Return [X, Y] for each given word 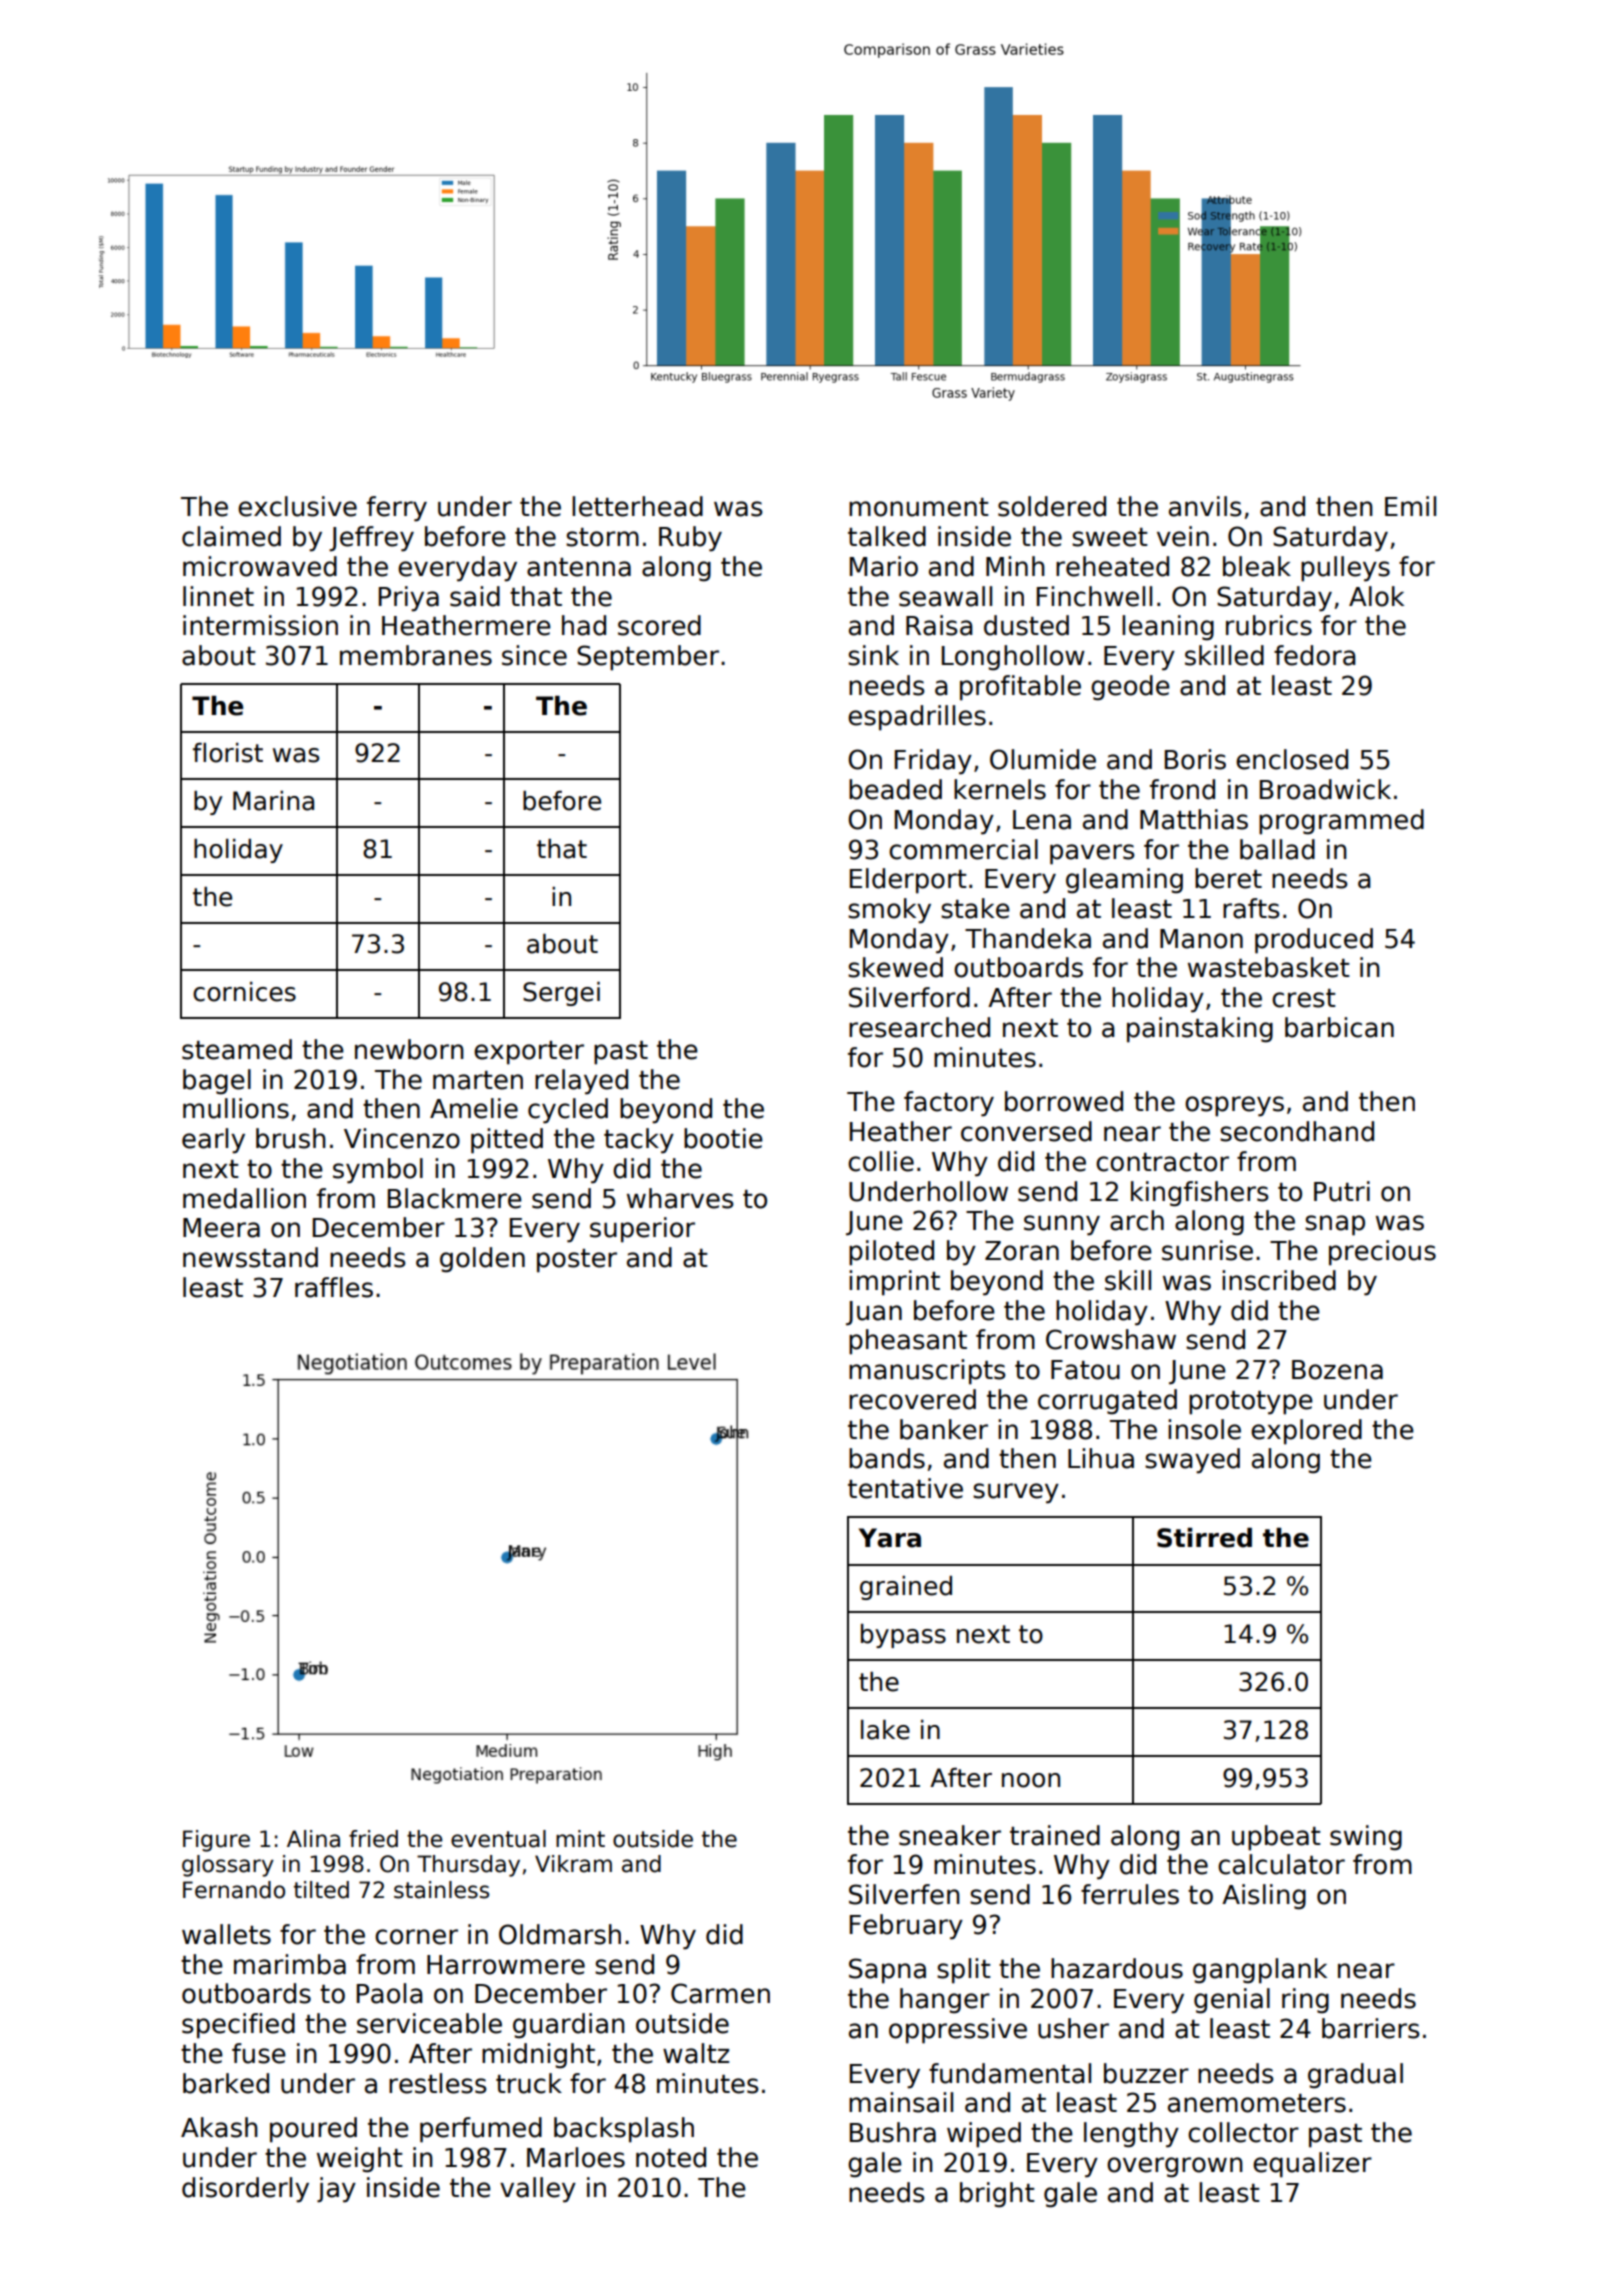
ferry [397, 509]
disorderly [245, 2190]
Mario [884, 566]
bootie [723, 1138]
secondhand [1297, 1131]
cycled [568, 1111]
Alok [1376, 596]
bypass [903, 1636]
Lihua [1101, 1458]
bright [997, 2195]
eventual [498, 1839]
